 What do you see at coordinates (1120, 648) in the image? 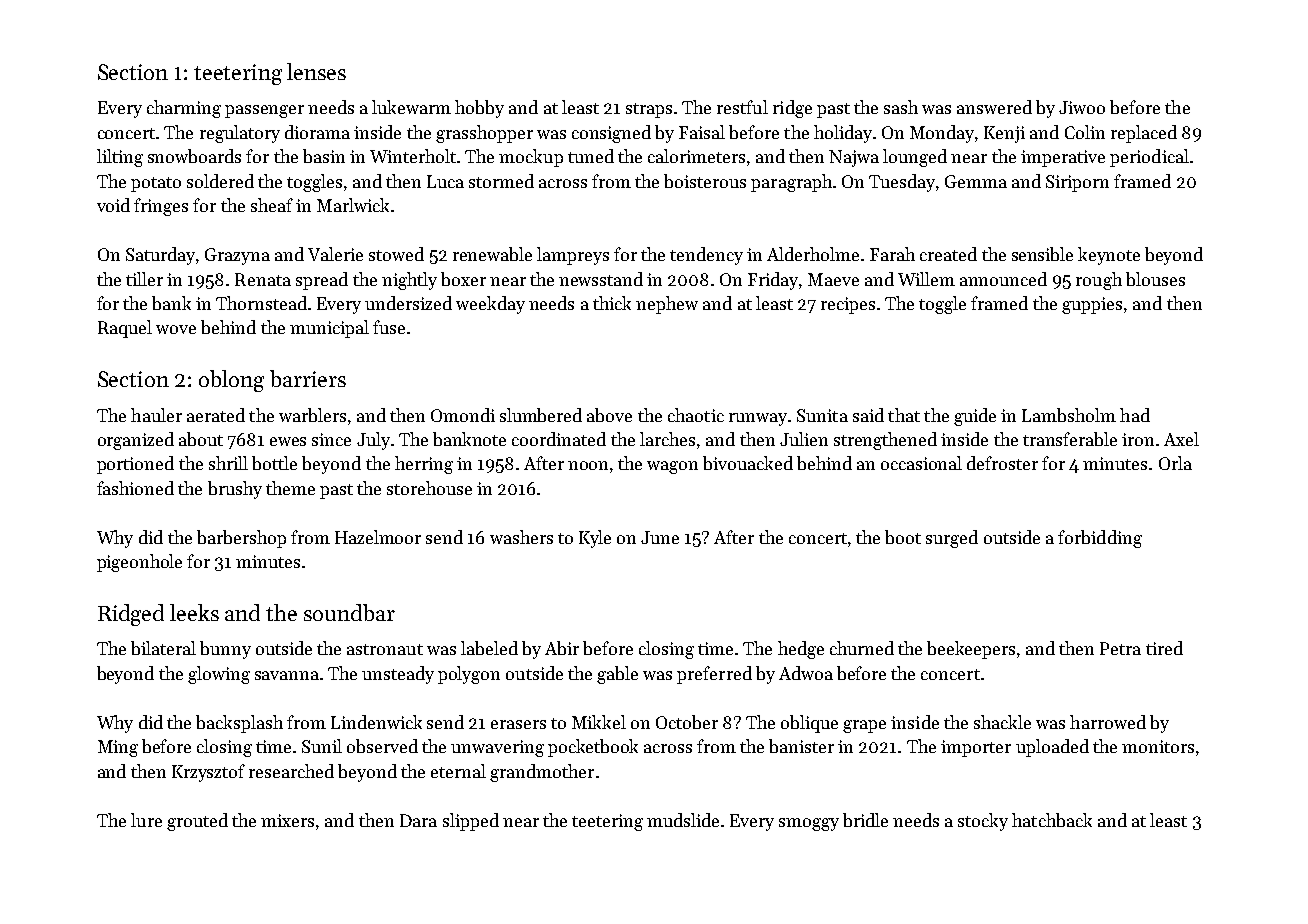
I see `Petra` at bounding box center [1120, 648].
